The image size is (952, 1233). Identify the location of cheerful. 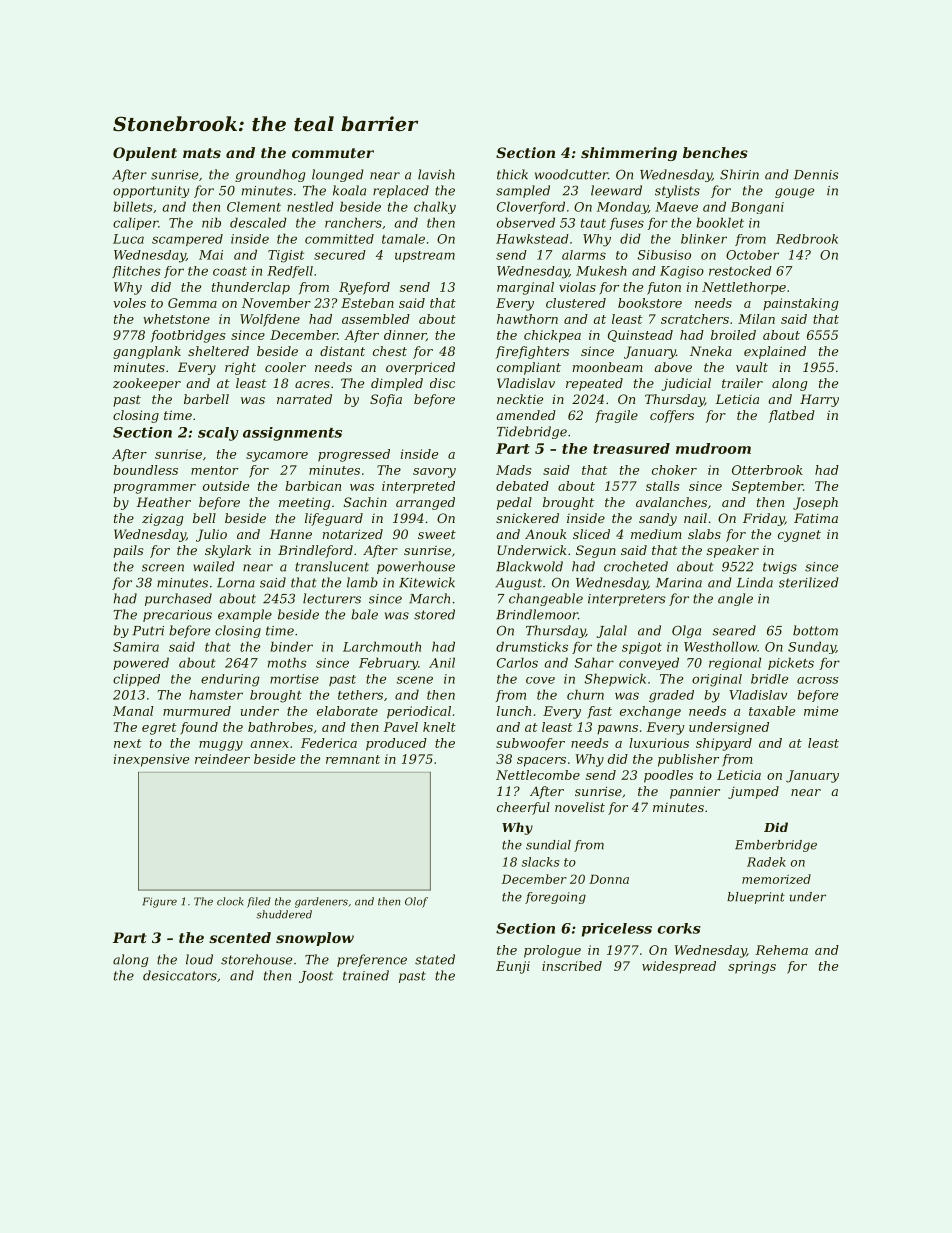
(523, 808).
